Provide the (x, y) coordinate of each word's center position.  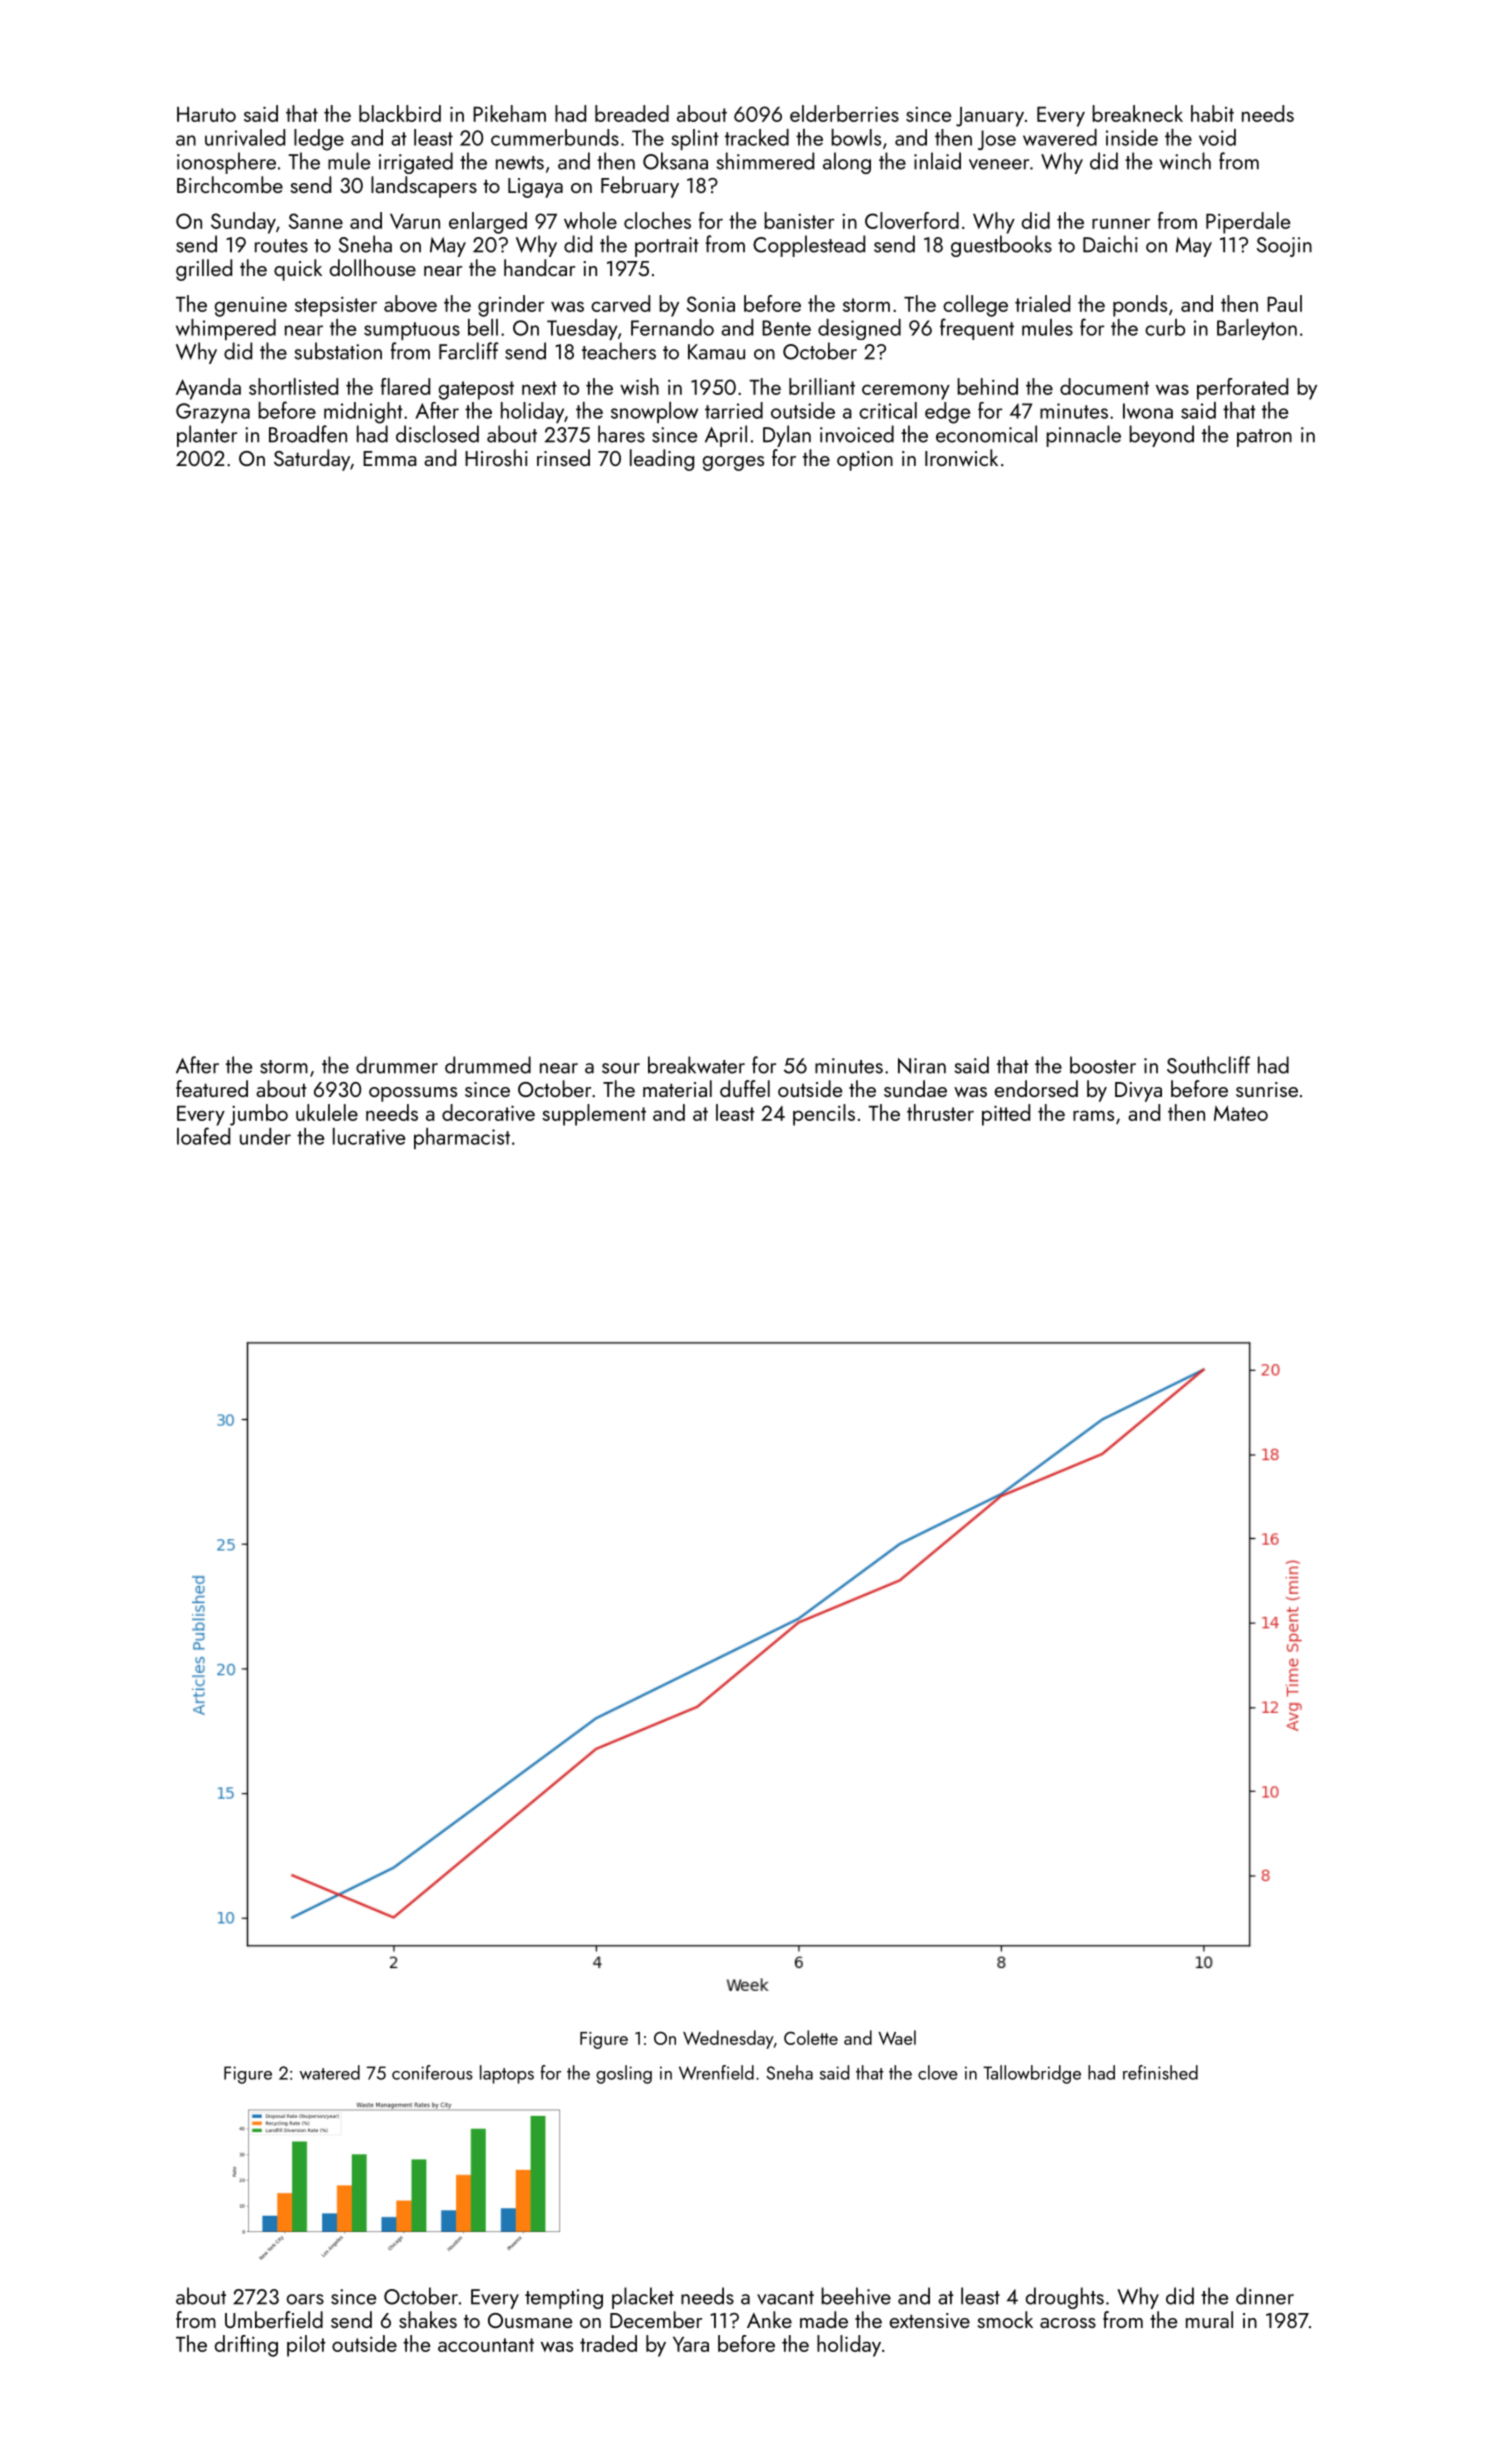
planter (207, 436)
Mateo (1241, 1113)
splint (695, 139)
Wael (897, 2037)
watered (330, 2072)
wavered (1060, 137)
